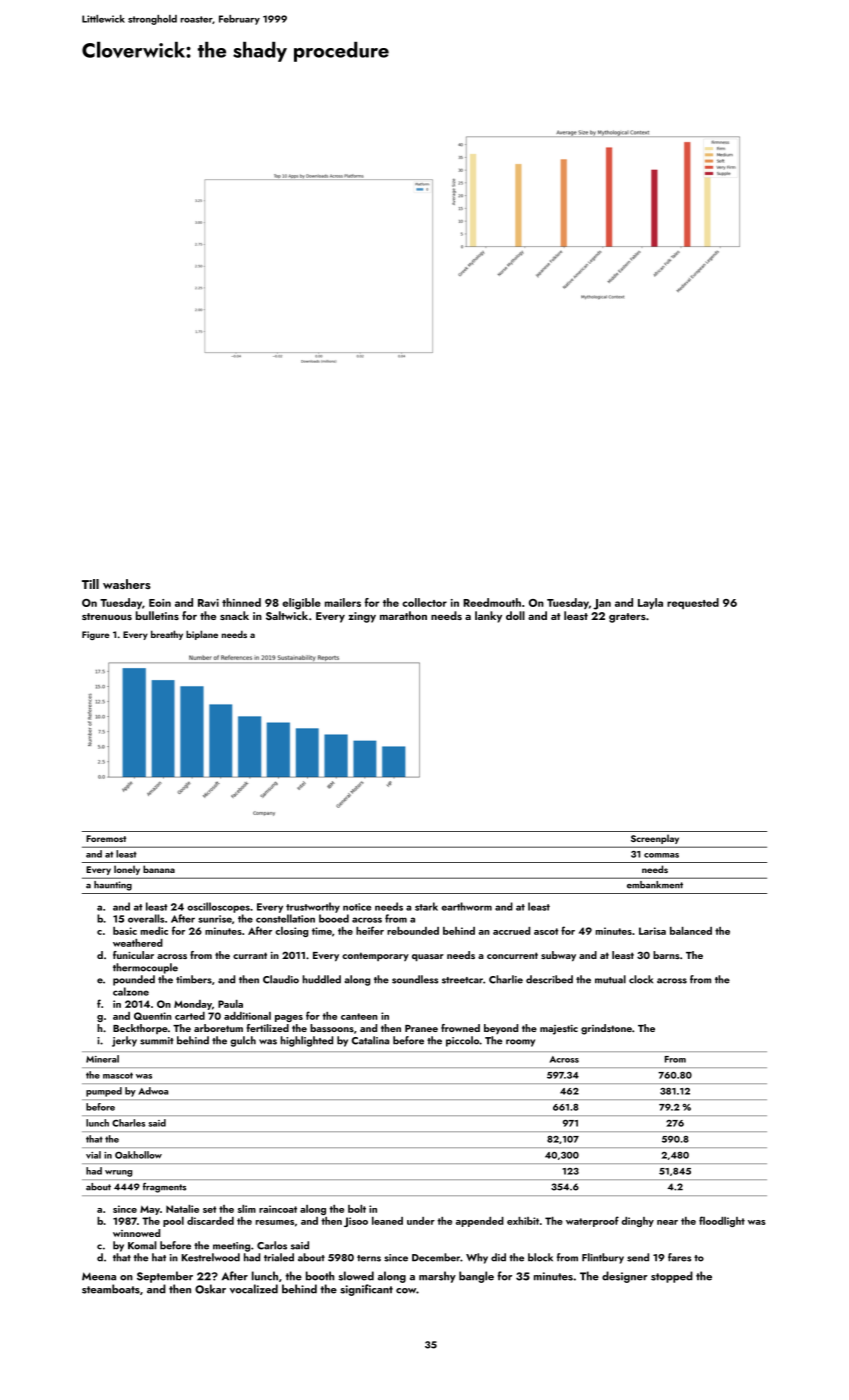  Describe the element at coordinates (362, 617) in the document. I see `zingy` at that location.
